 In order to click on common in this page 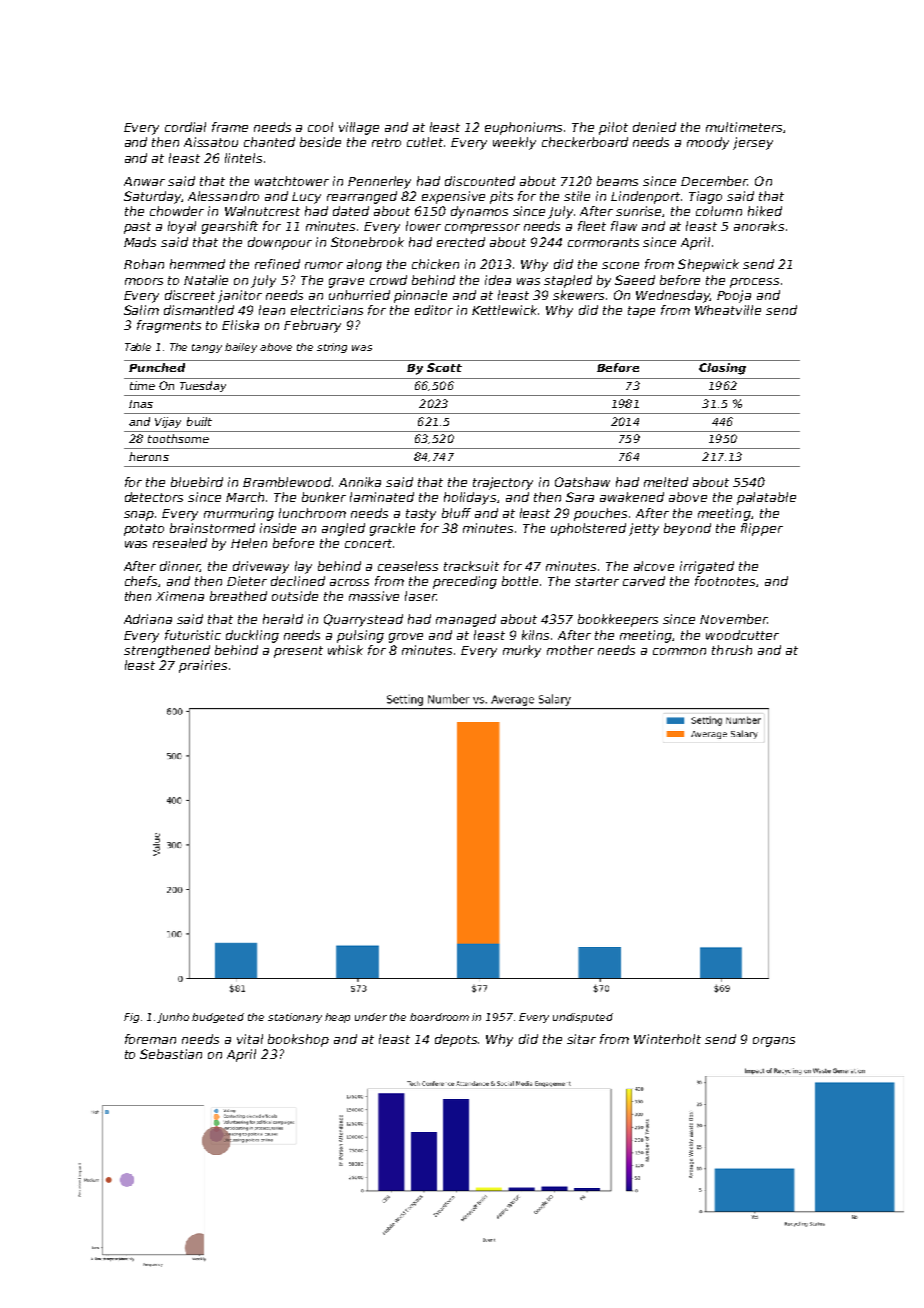, I will do `click(679, 651)`.
